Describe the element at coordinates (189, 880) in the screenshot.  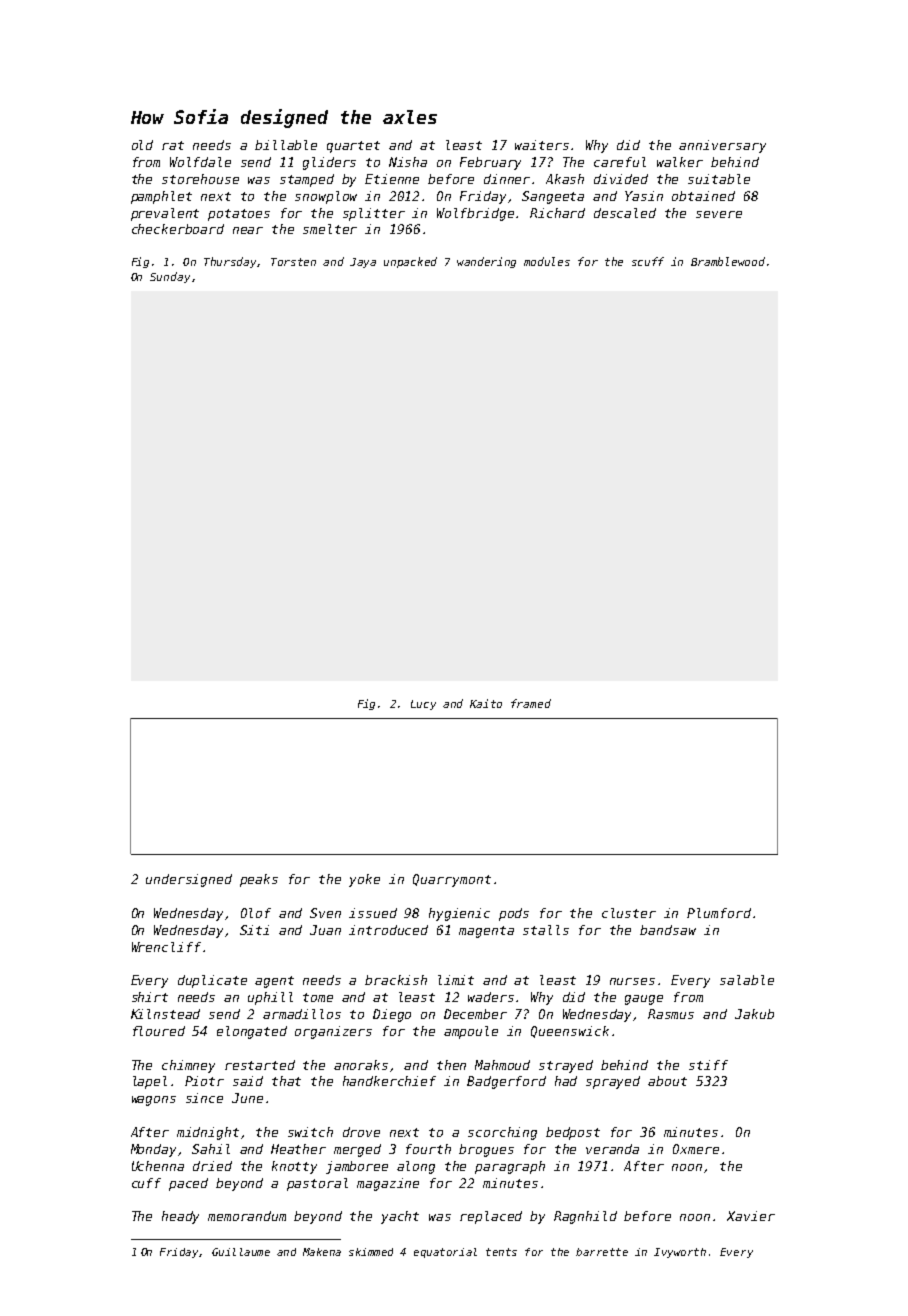
I see `undersigned` at that location.
